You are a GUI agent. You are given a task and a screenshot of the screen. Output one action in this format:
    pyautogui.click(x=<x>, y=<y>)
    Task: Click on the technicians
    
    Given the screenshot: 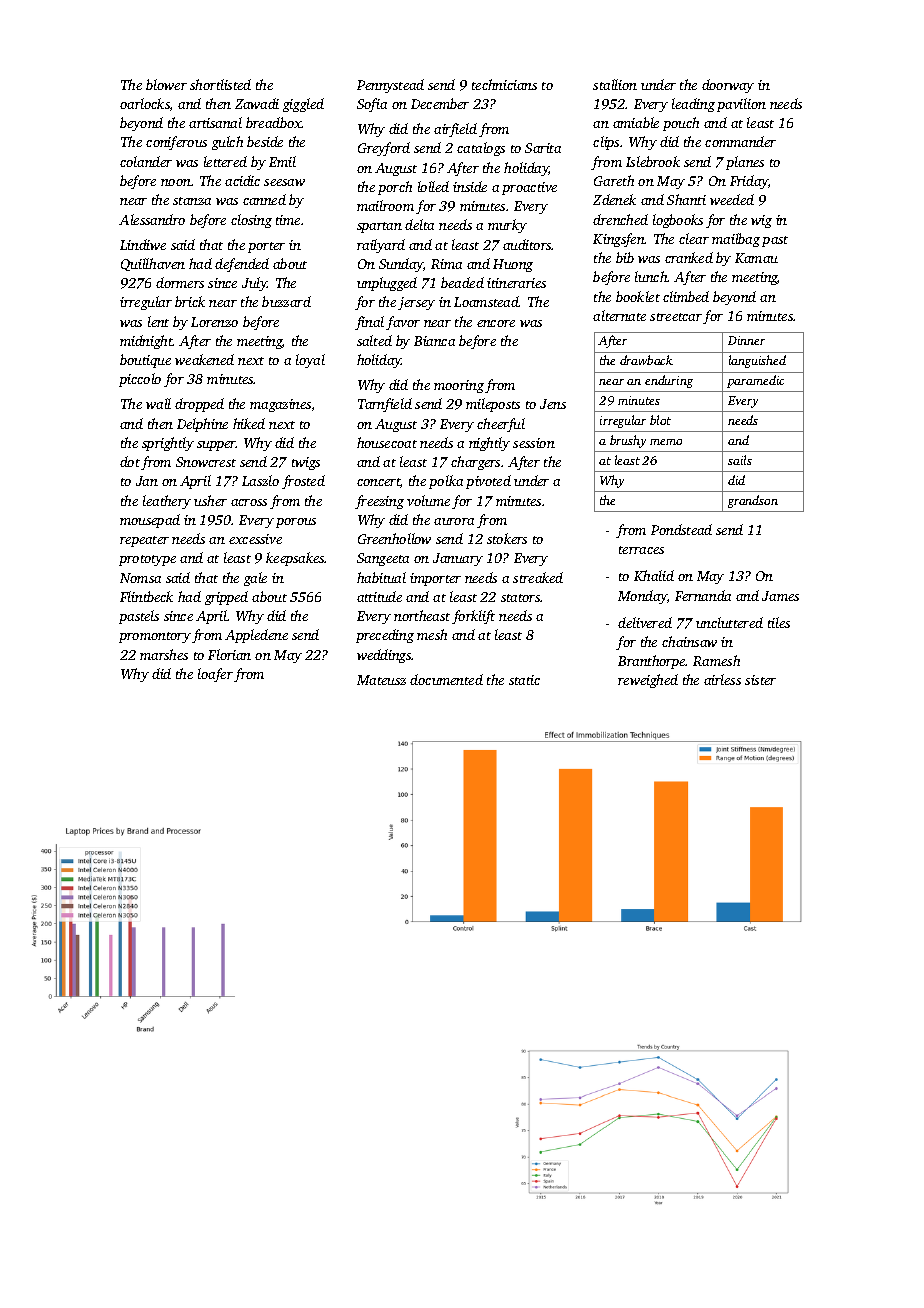 What is the action you would take?
    pyautogui.click(x=504, y=84)
